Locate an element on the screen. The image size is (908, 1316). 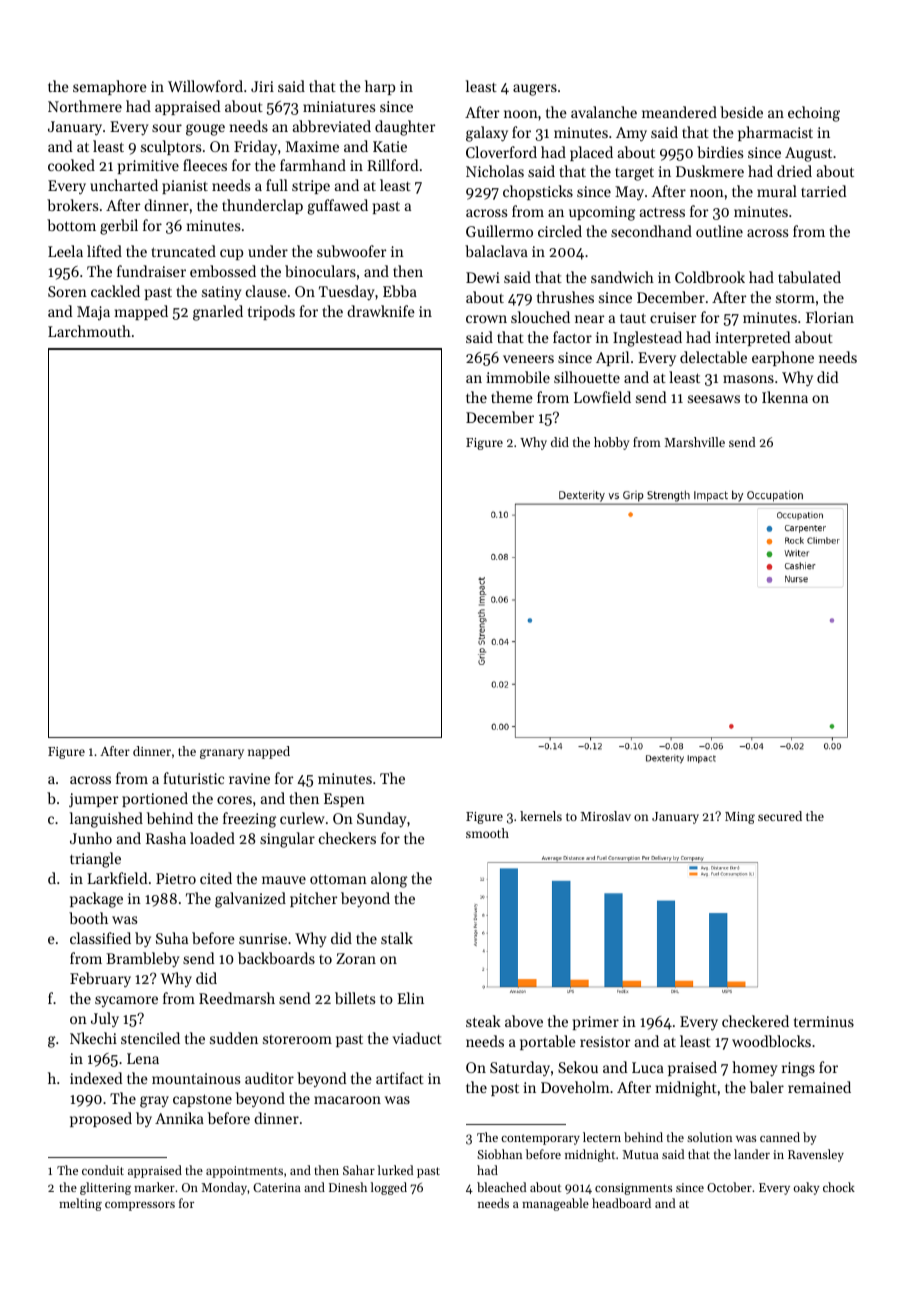
pianist is located at coordinates (185, 187).
